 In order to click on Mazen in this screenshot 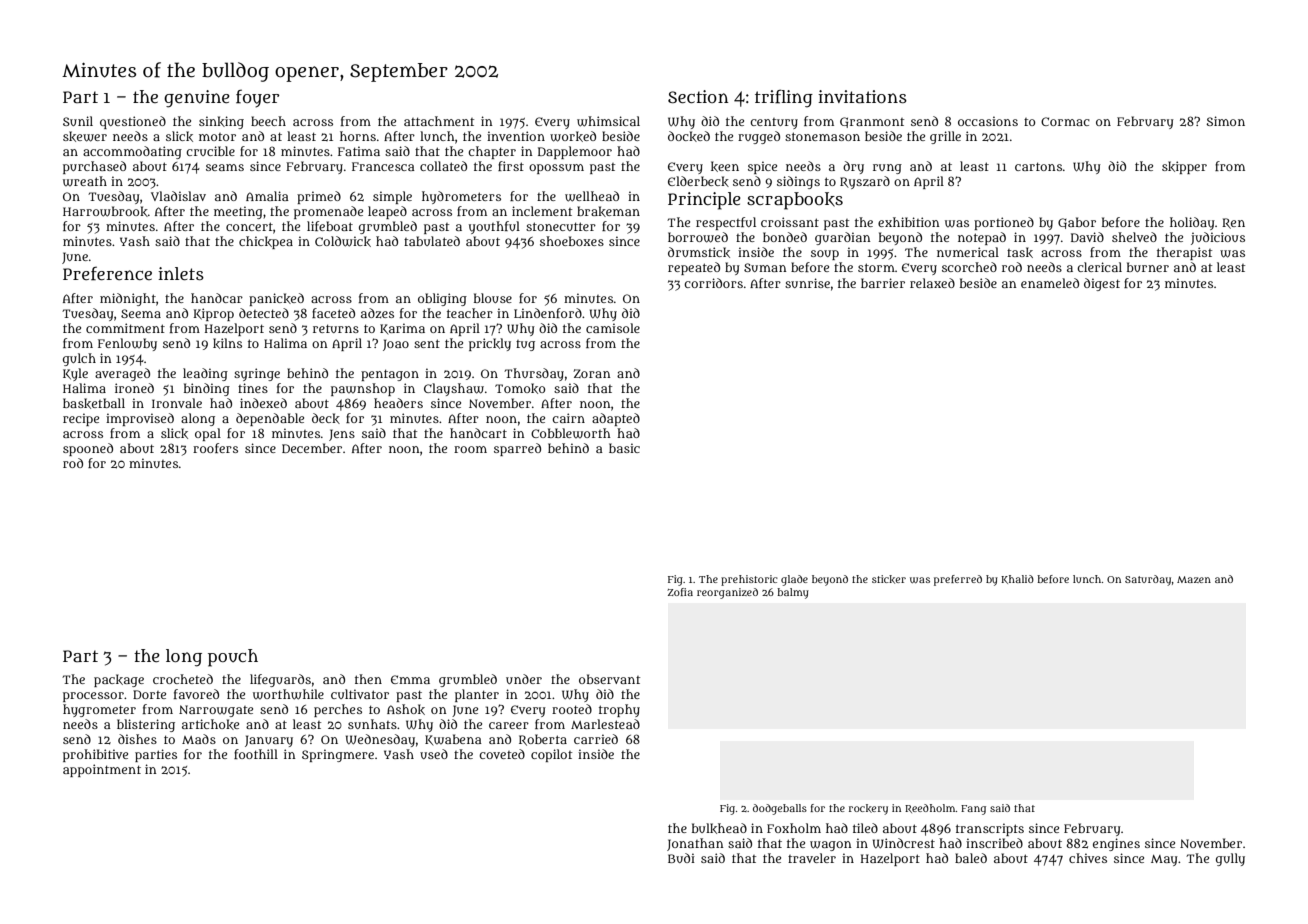, I will do `click(1194, 579)`.
